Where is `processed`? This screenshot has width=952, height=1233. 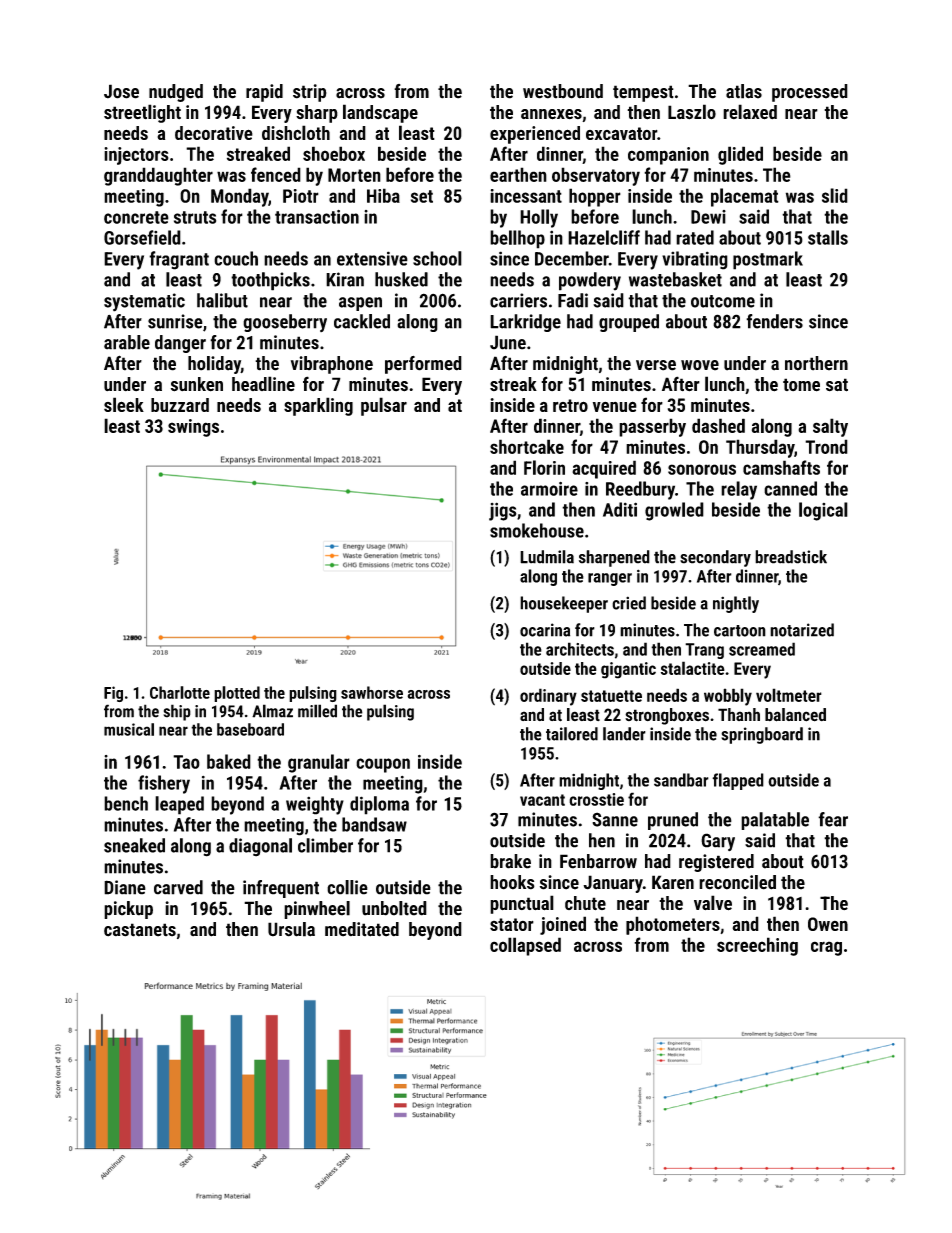 processed is located at coordinates (810, 93).
